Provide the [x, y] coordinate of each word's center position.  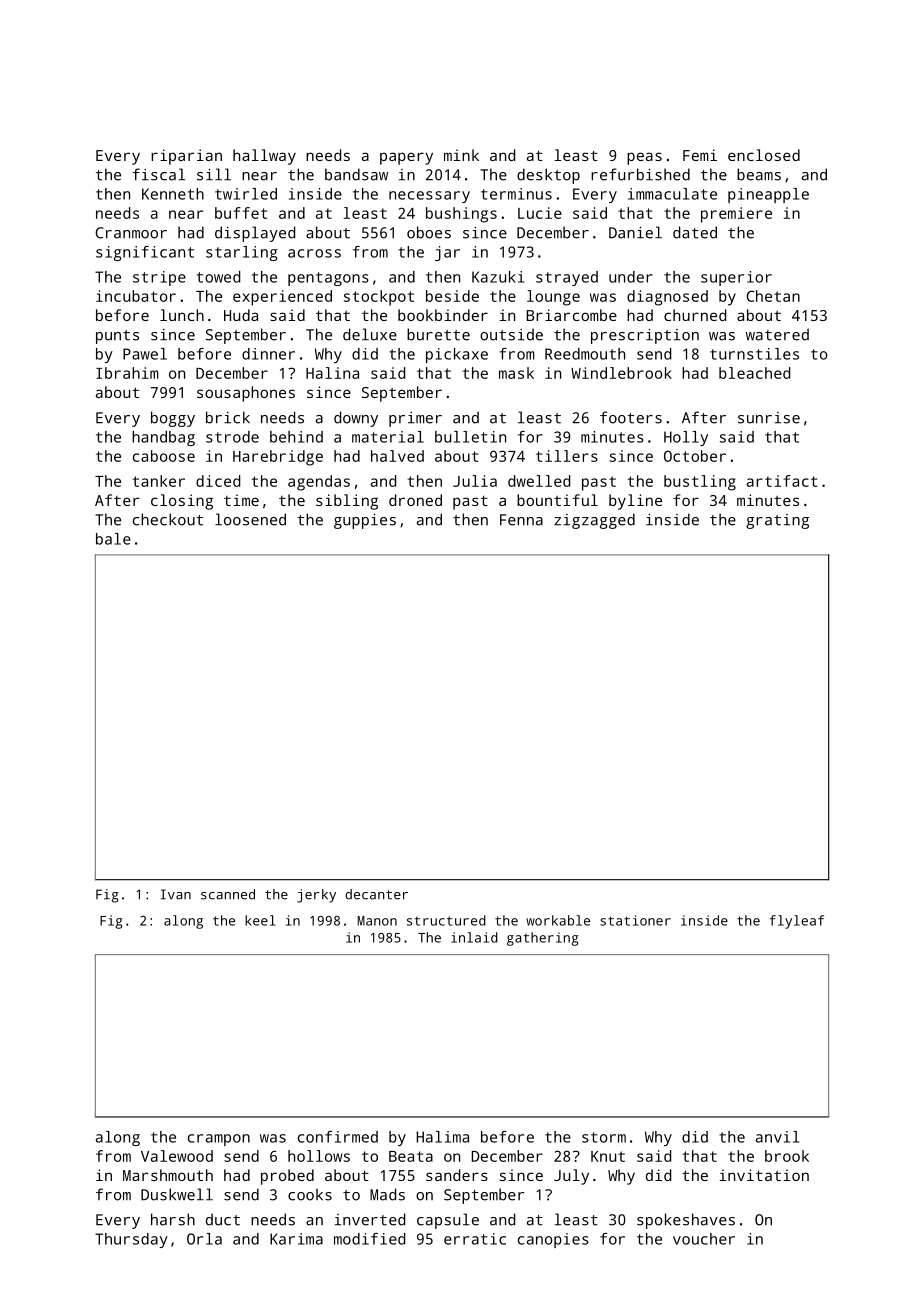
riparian [186, 157]
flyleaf [796, 922]
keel [260, 920]
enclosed [764, 155]
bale [113, 539]
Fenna [521, 520]
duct [223, 1219]
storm [604, 1137]
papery [406, 158]
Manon [377, 921]
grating [777, 521]
